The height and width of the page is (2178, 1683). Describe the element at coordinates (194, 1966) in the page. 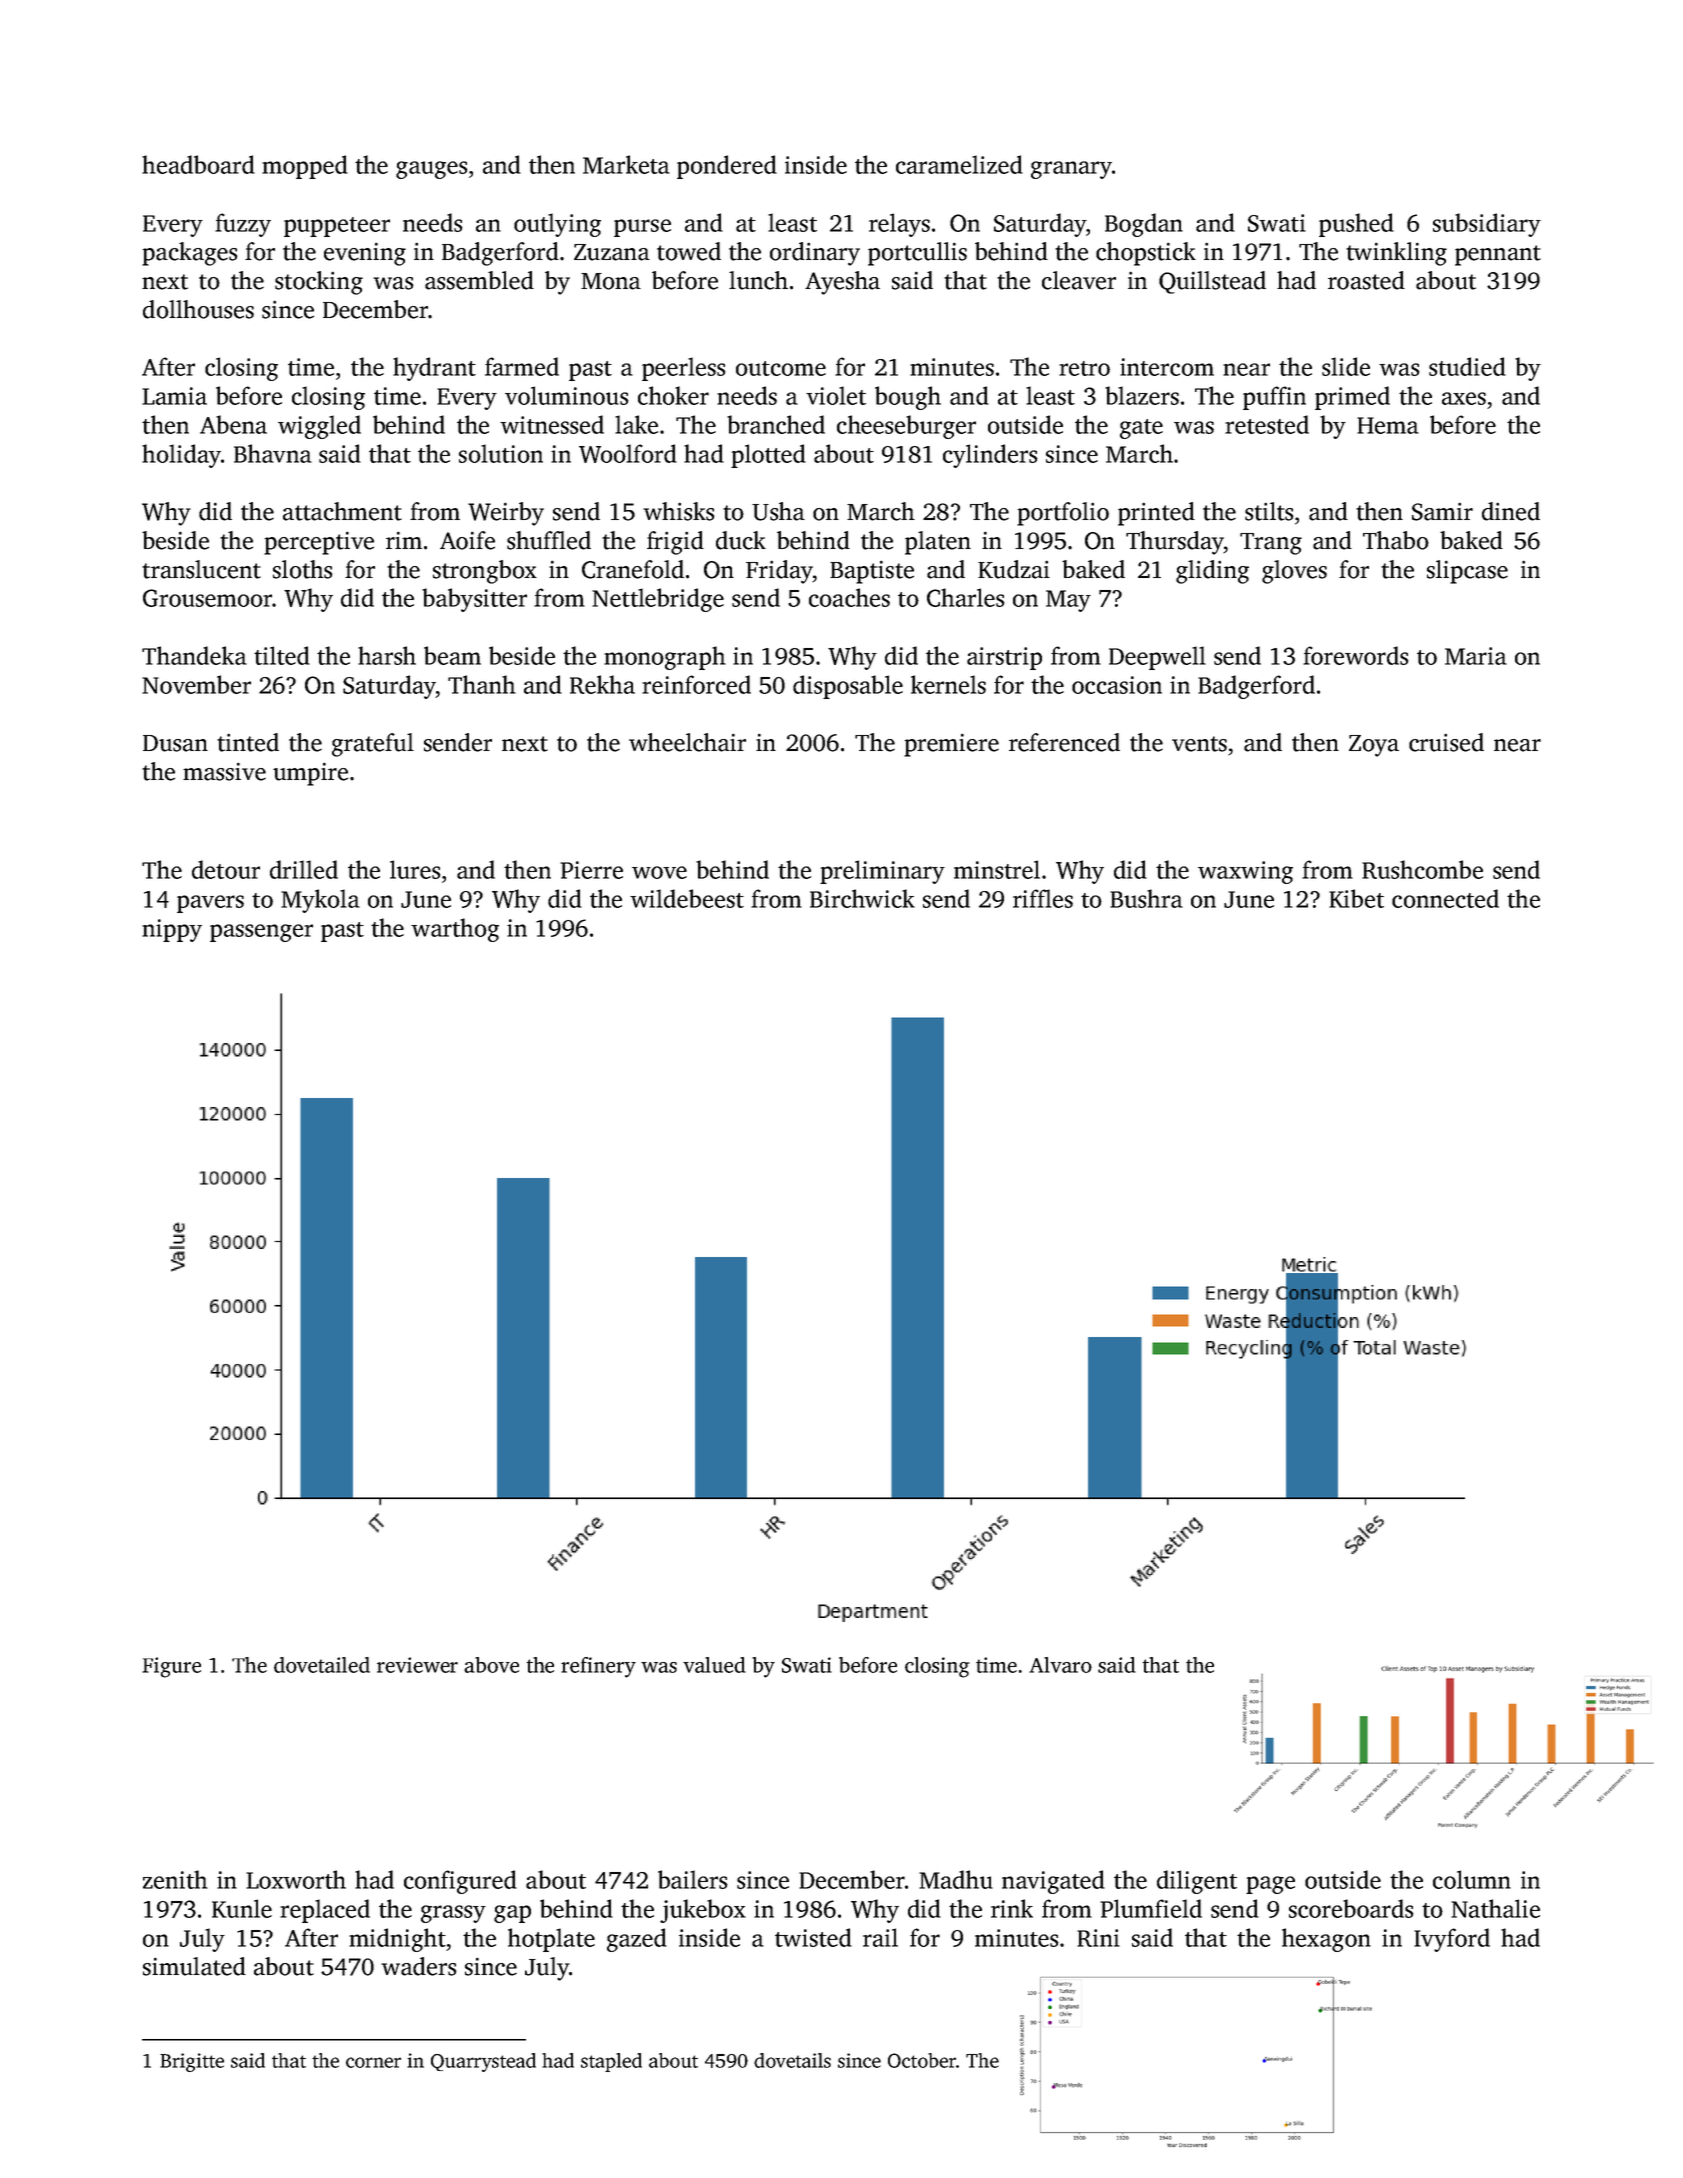

I see `simulated` at that location.
